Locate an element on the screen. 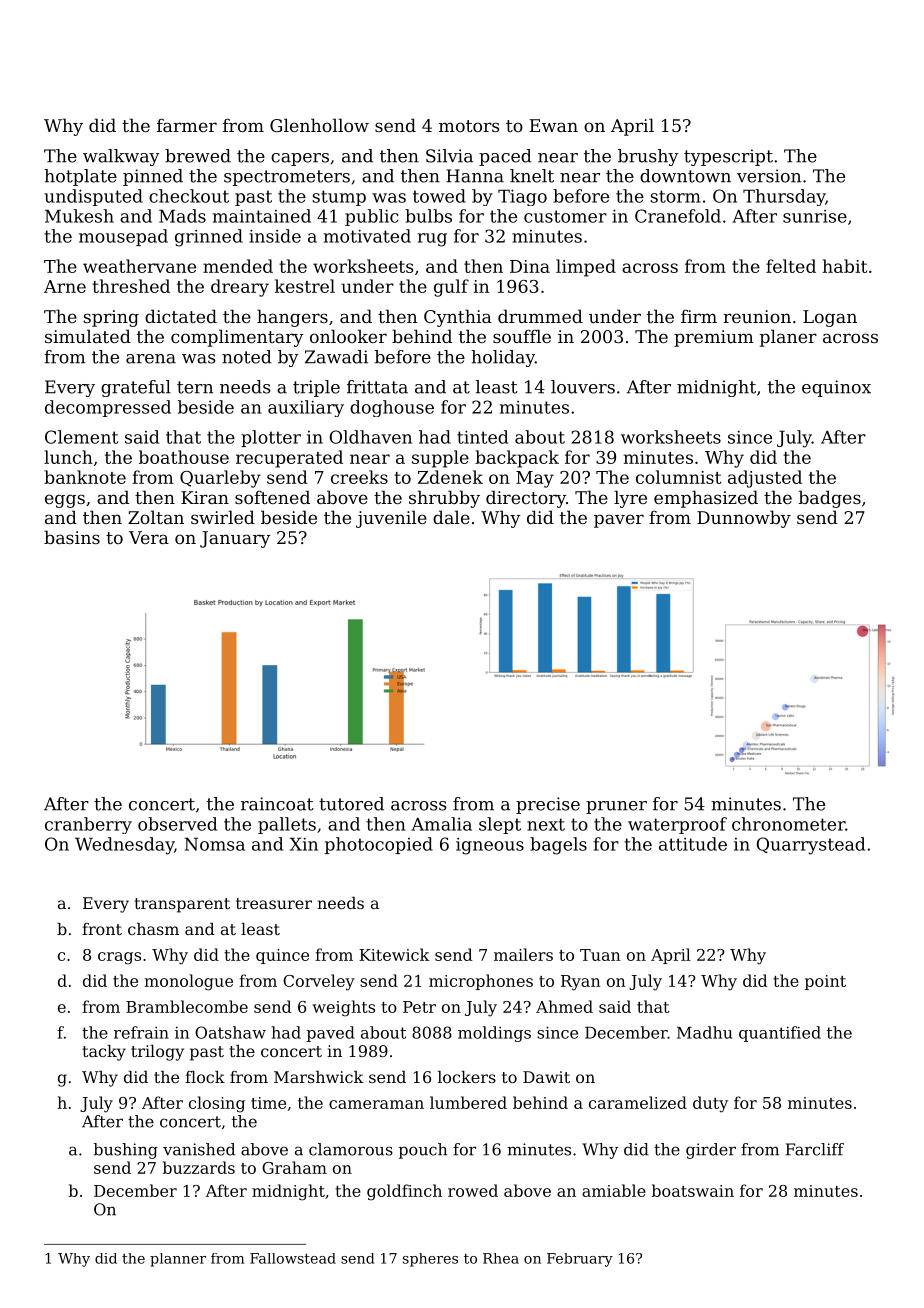 The height and width of the screenshot is (1308, 924). precise is located at coordinates (548, 805).
